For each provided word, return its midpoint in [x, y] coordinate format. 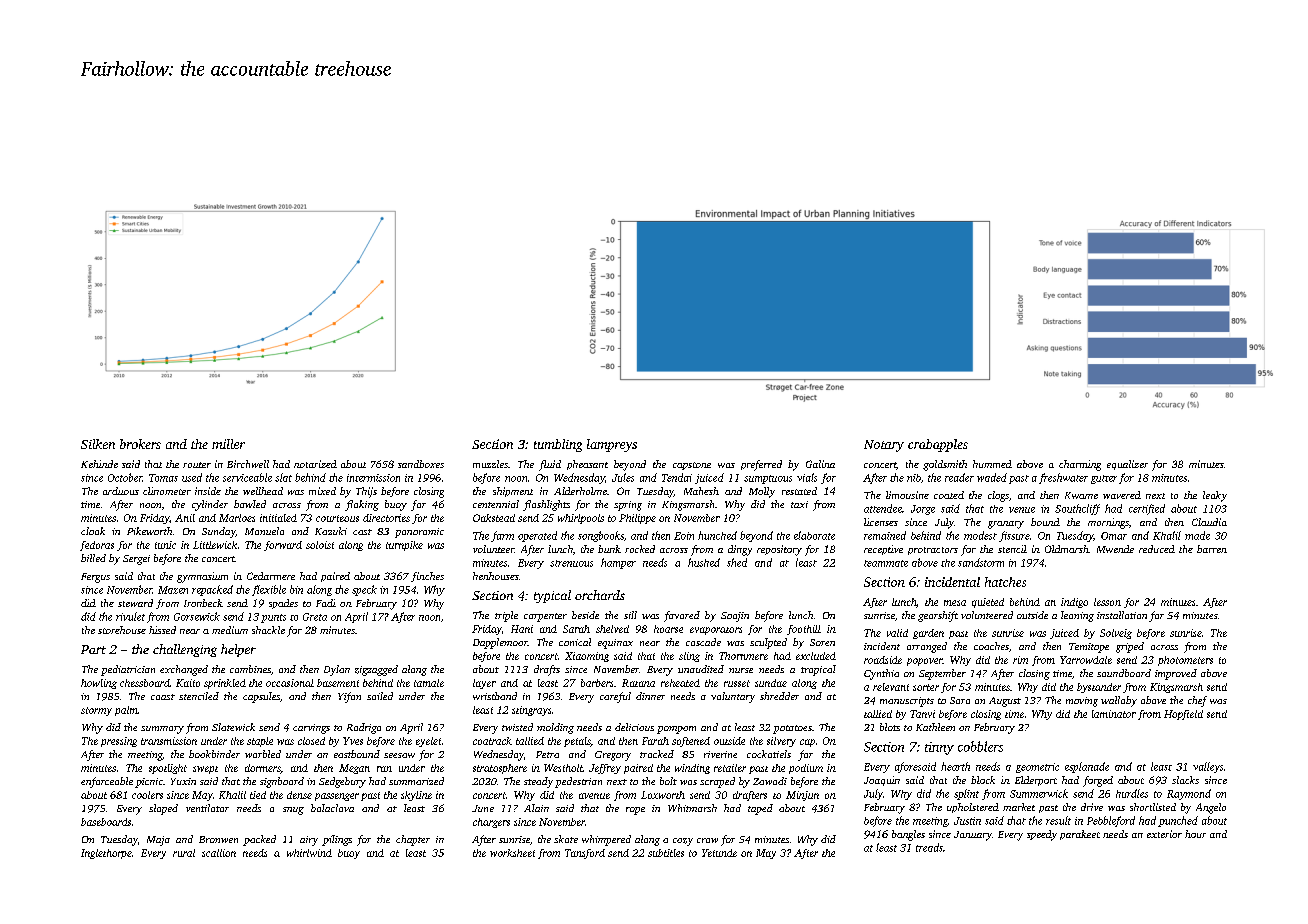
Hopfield [1183, 715]
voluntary [733, 697]
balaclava [332, 808]
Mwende [1115, 549]
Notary [884, 446]
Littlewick [215, 545]
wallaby [1119, 701]
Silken [98, 444]
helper [238, 650]
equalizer [1127, 465]
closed [311, 741]
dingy [740, 550]
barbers [597, 683]
